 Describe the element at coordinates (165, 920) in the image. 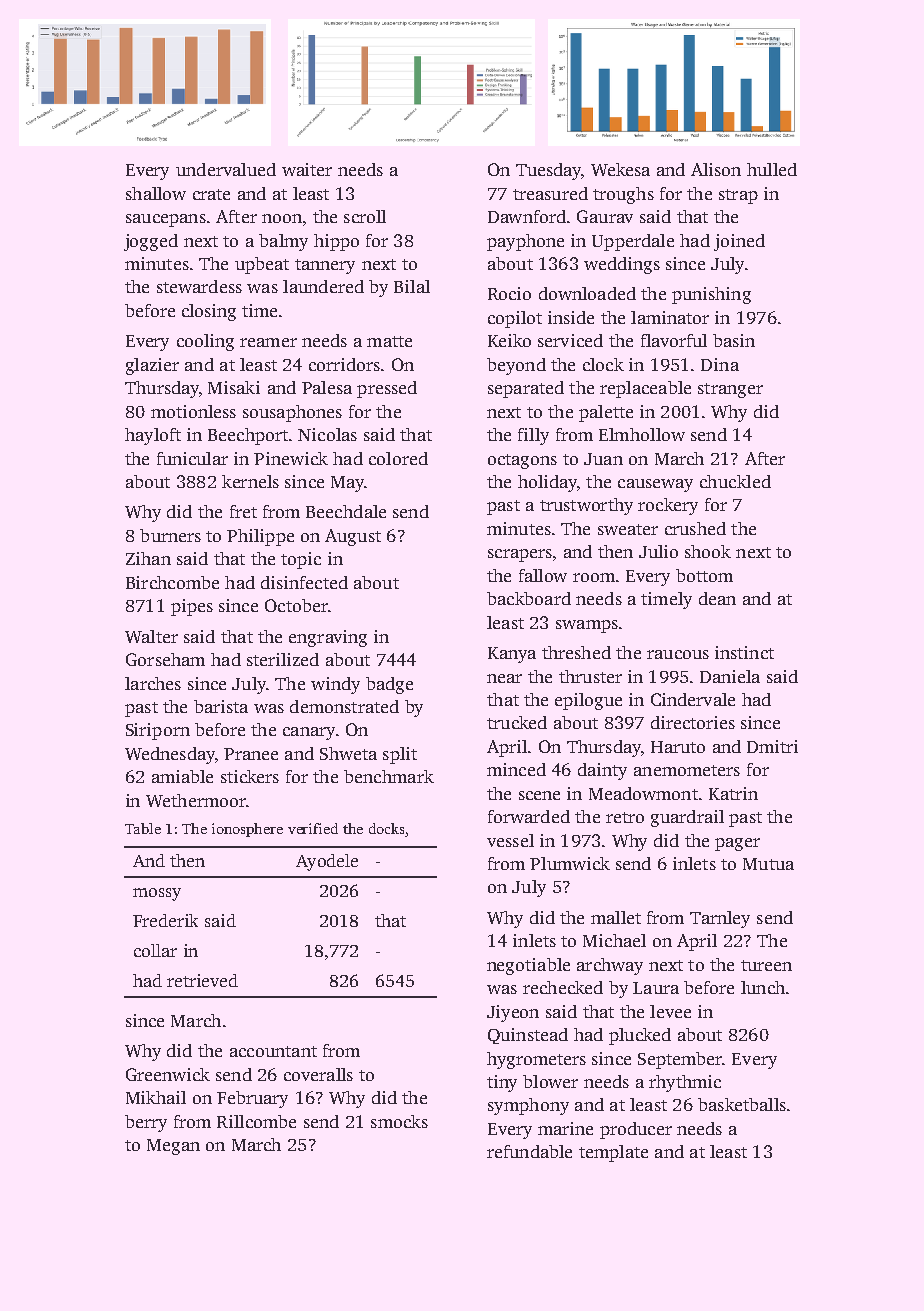

I see `Frederik` at that location.
